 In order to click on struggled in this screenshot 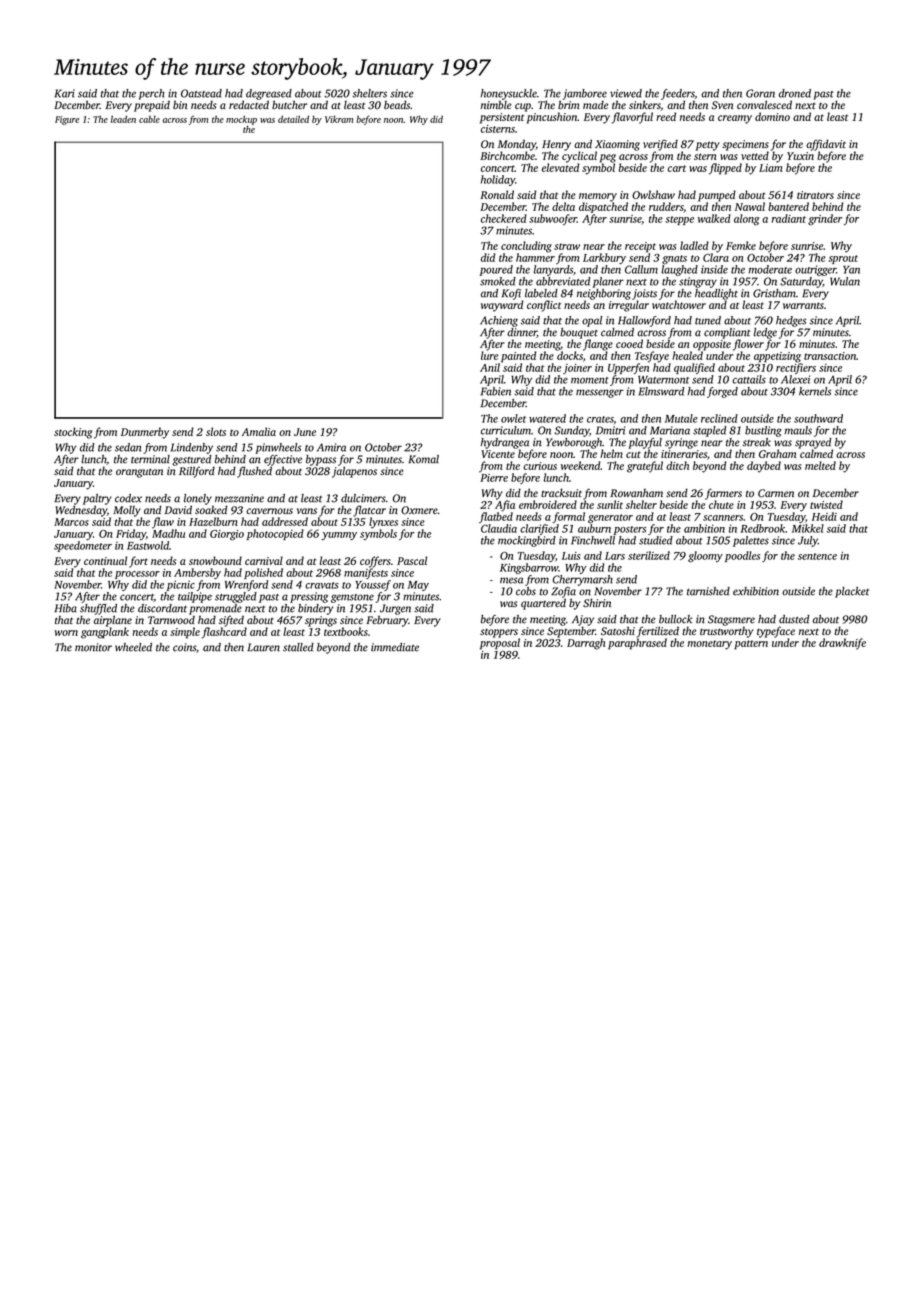, I will do `click(236, 597)`.
